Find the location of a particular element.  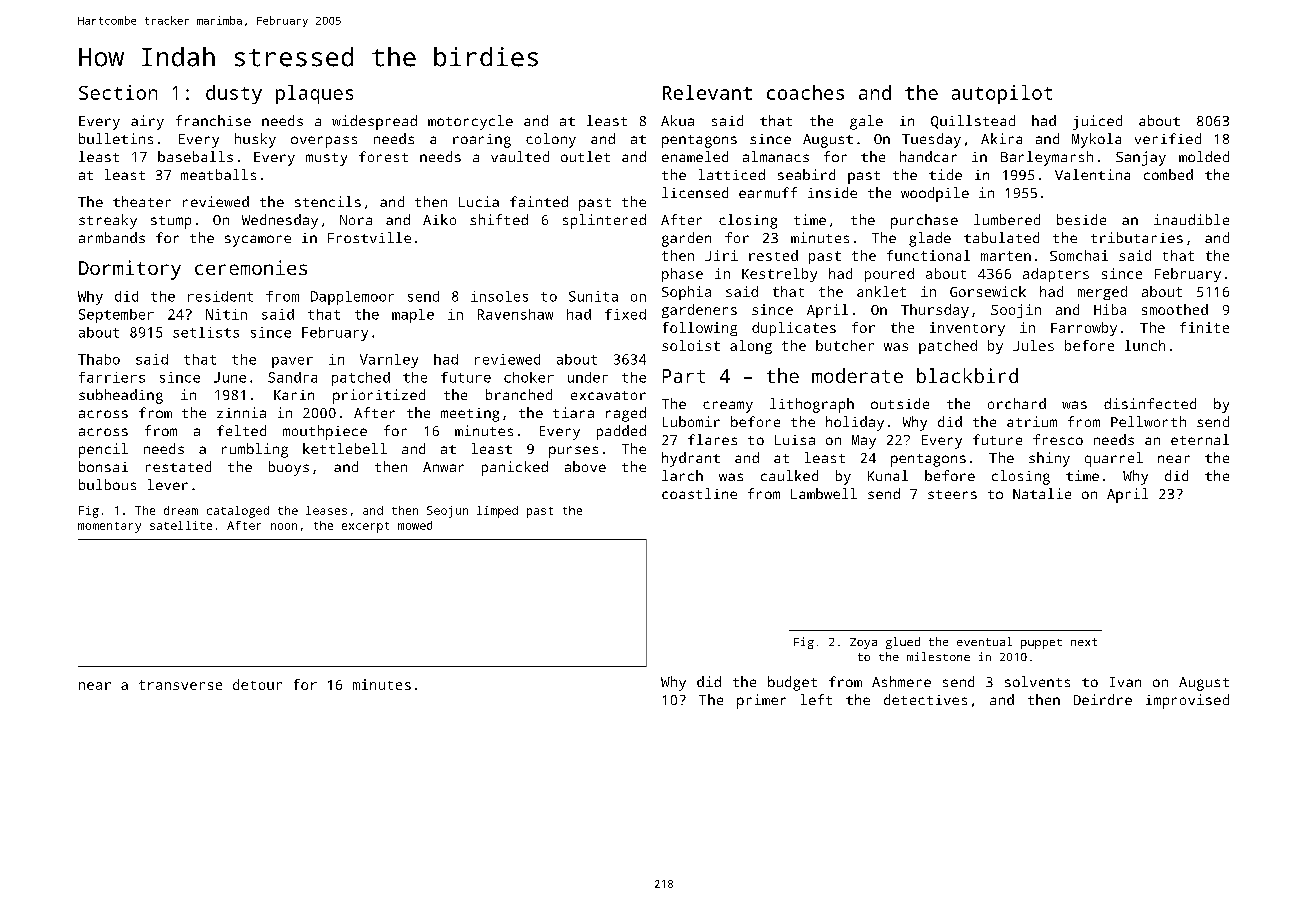

transverse is located at coordinates (180, 685).
